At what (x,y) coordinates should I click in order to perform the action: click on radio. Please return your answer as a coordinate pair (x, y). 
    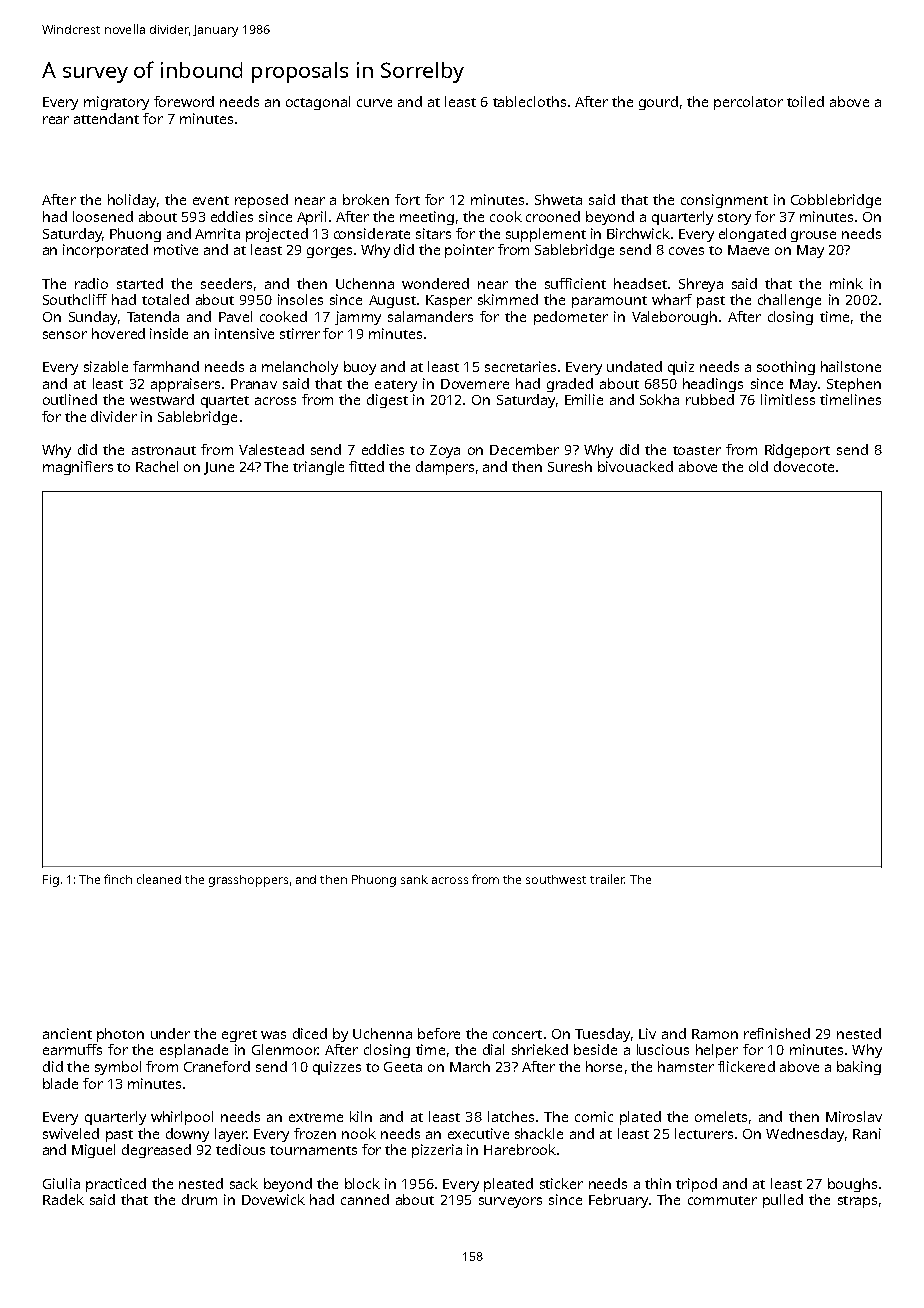
    Looking at the image, I should click on (91, 283).
